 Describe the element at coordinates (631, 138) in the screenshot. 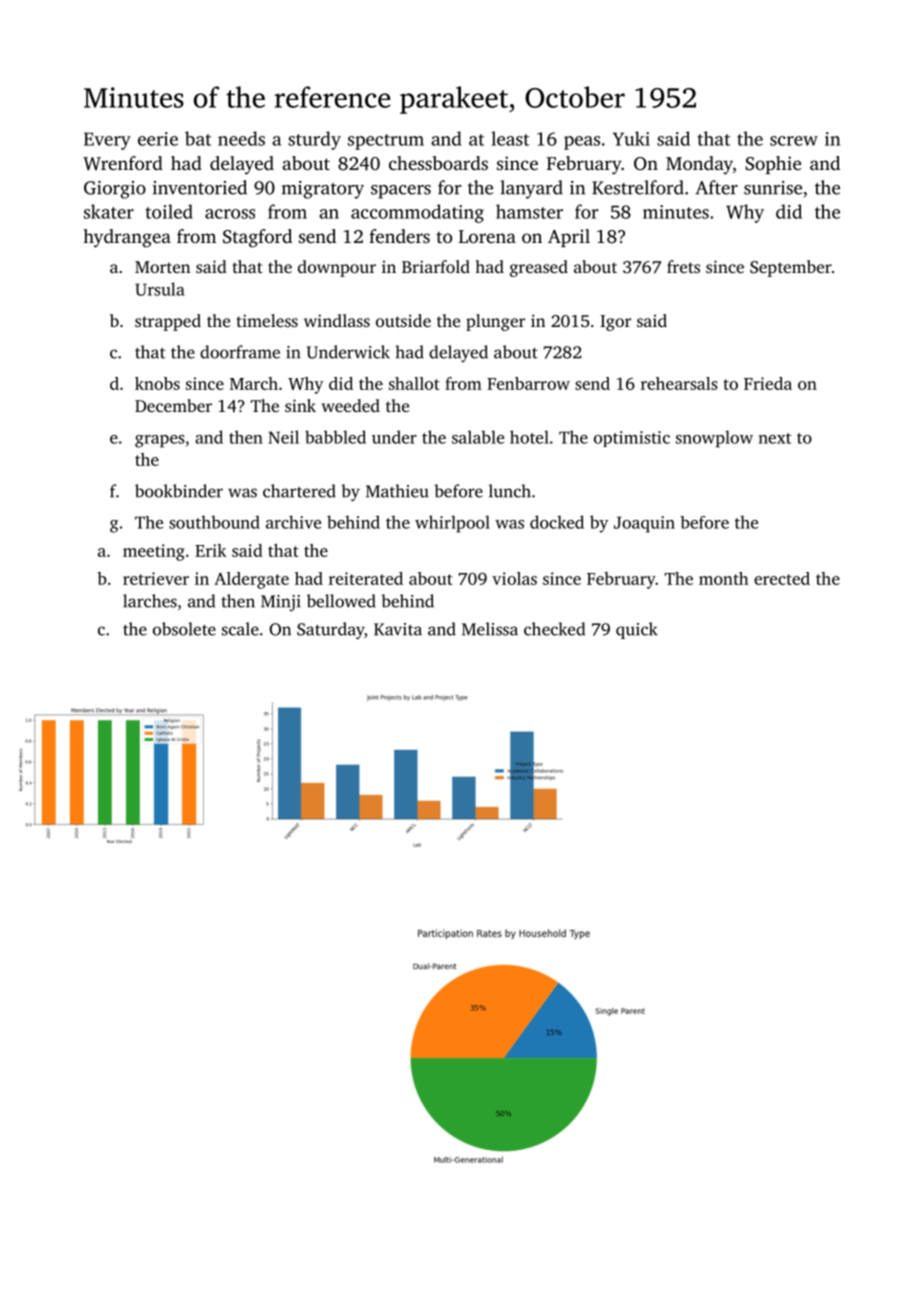

I see `Yuki` at that location.
